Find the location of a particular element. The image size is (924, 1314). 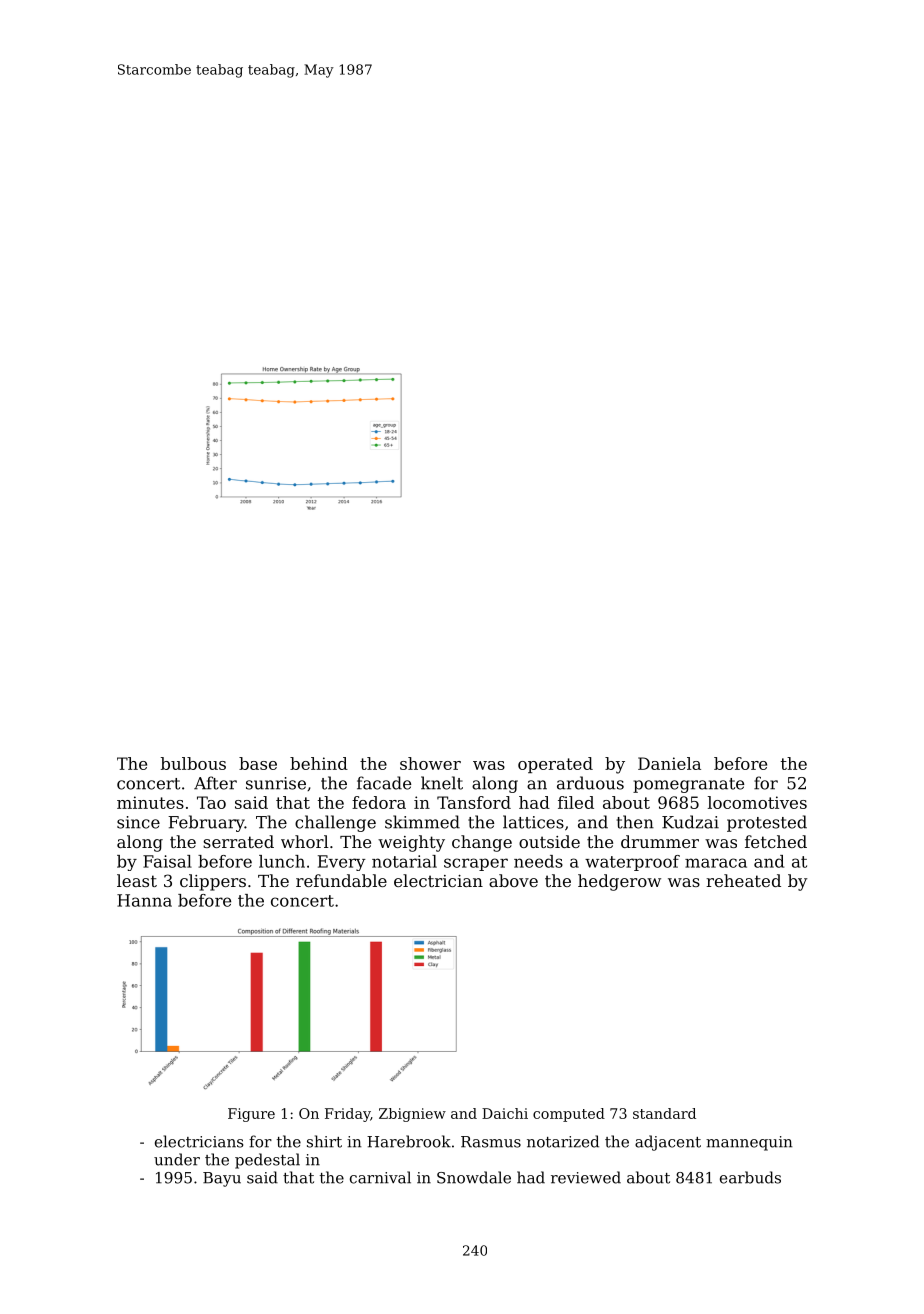

mannequin is located at coordinates (749, 1143).
